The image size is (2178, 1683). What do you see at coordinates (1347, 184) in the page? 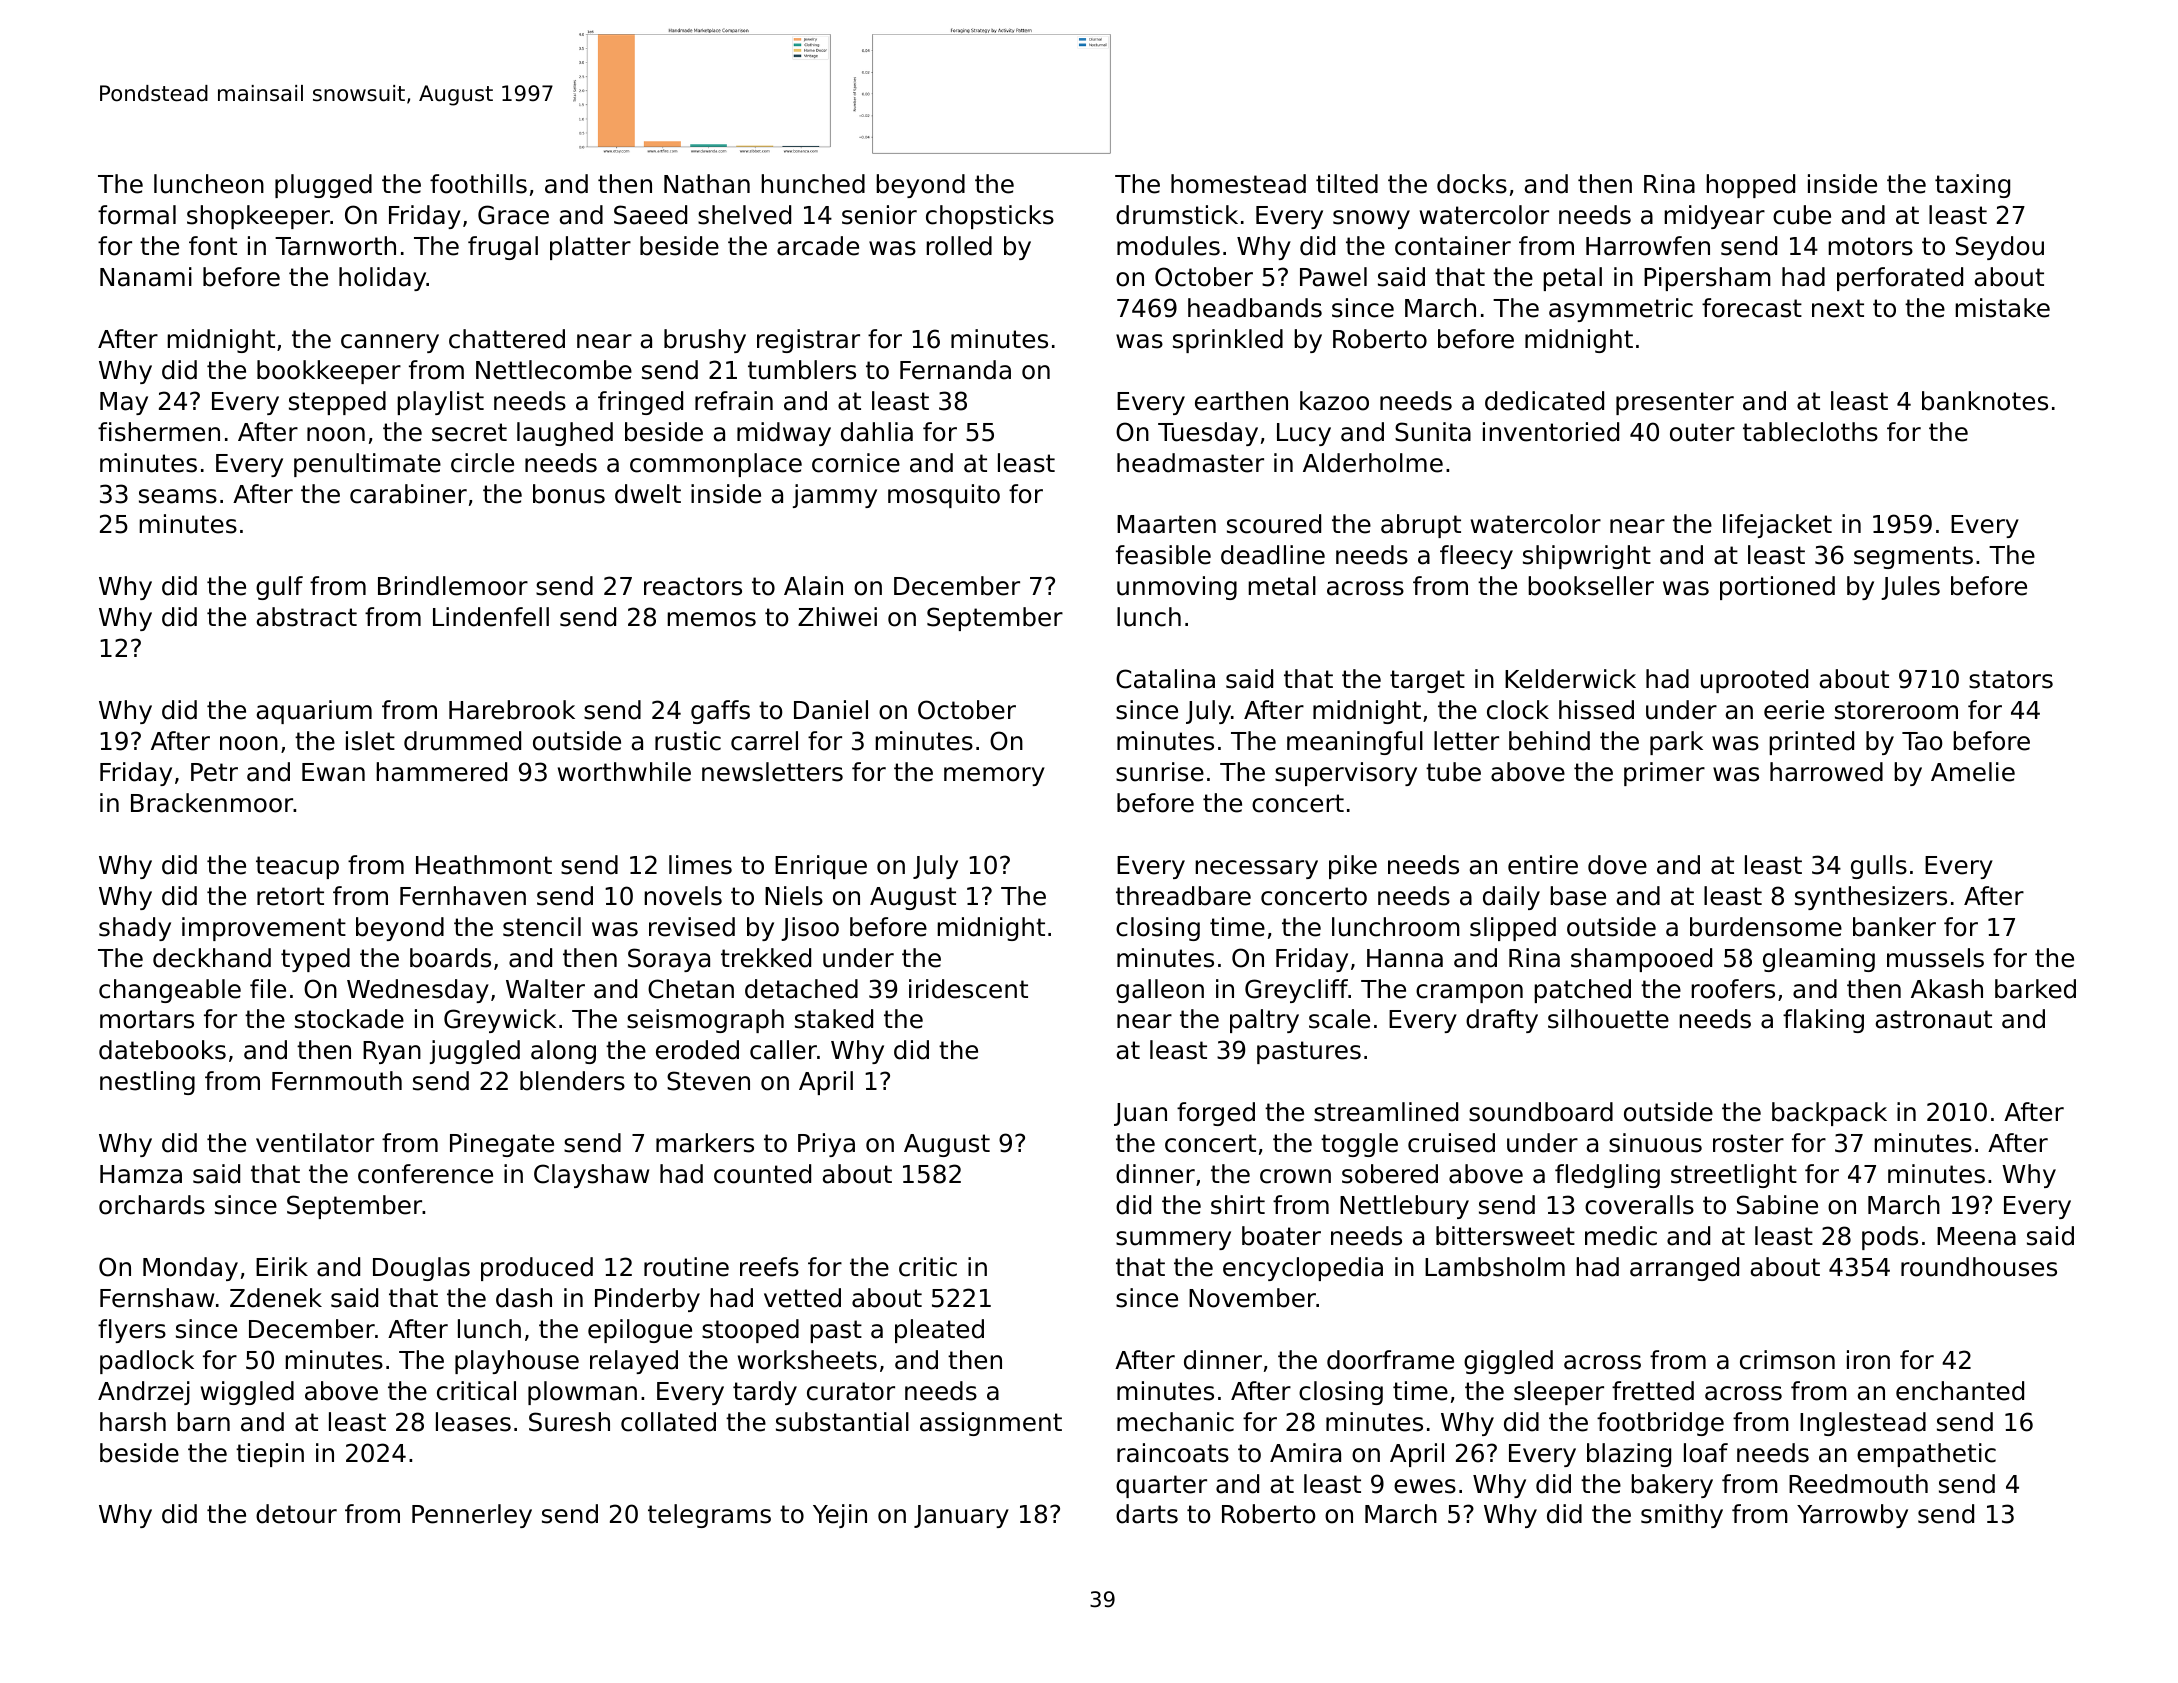
I see `tilted` at bounding box center [1347, 184].
